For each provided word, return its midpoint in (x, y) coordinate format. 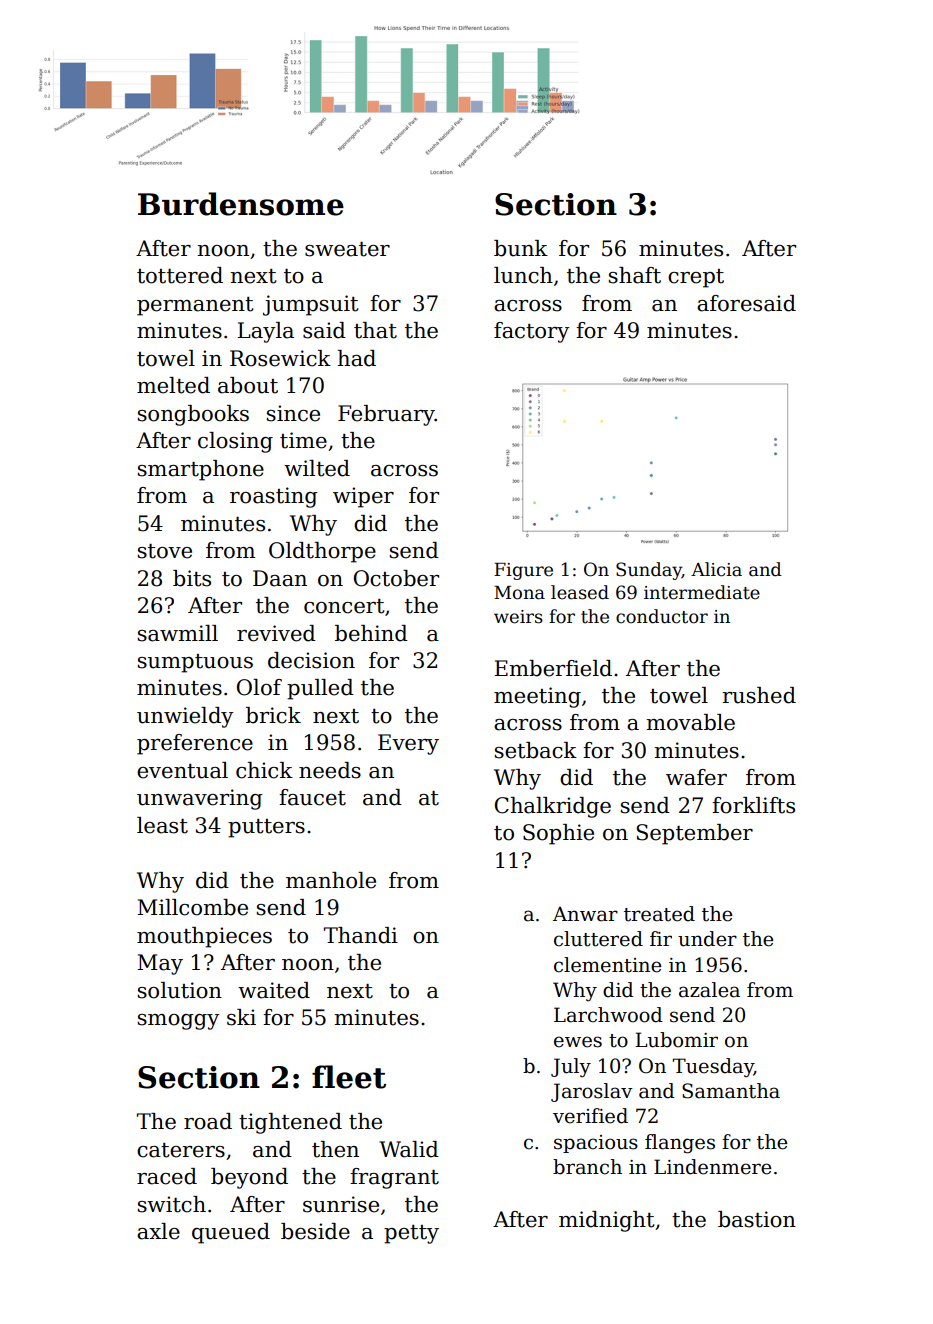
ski (241, 1017)
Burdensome (241, 204)
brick (273, 715)
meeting (537, 697)
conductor (662, 616)
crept (696, 278)
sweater (347, 249)
